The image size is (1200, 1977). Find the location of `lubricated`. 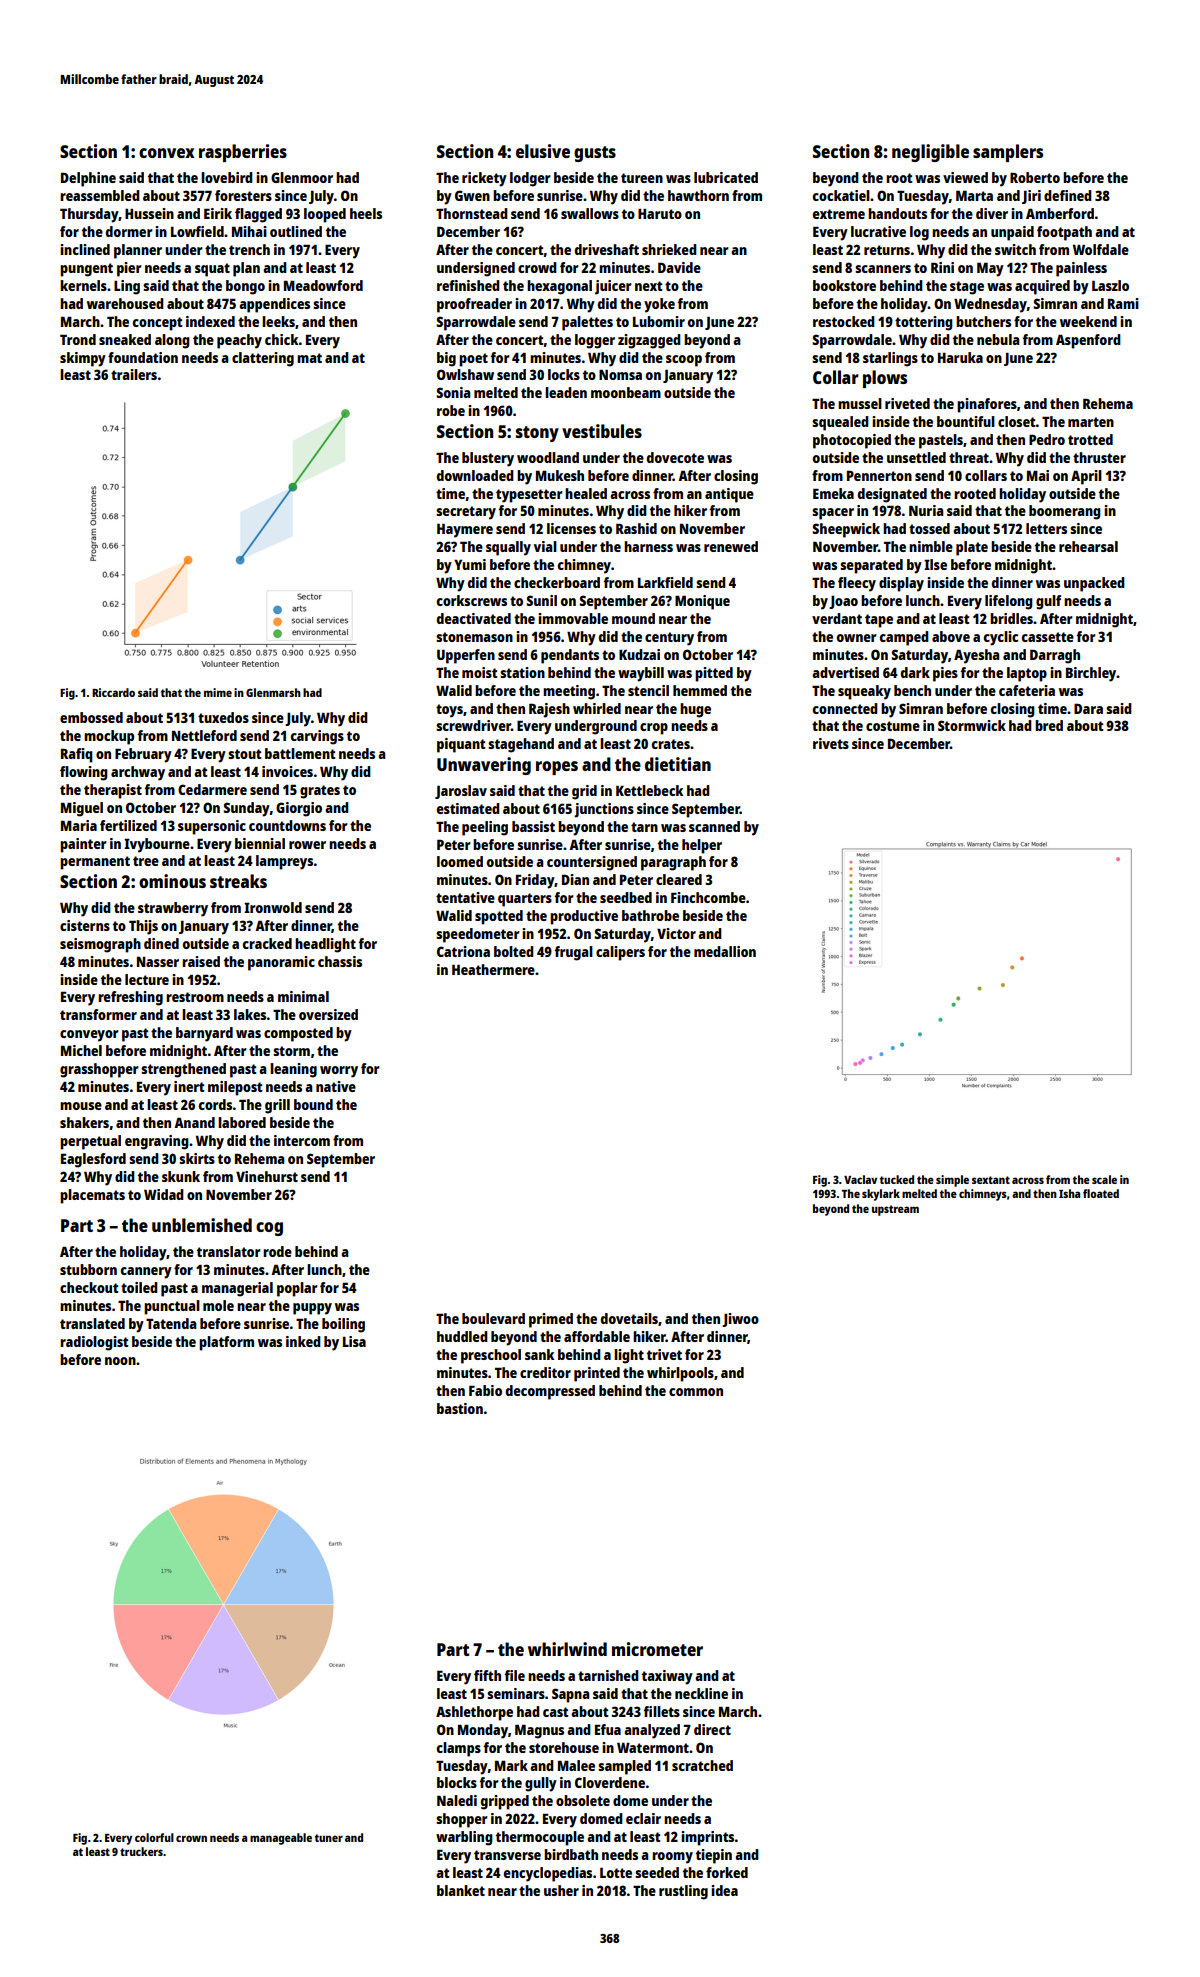

lubricated is located at coordinates (726, 177).
